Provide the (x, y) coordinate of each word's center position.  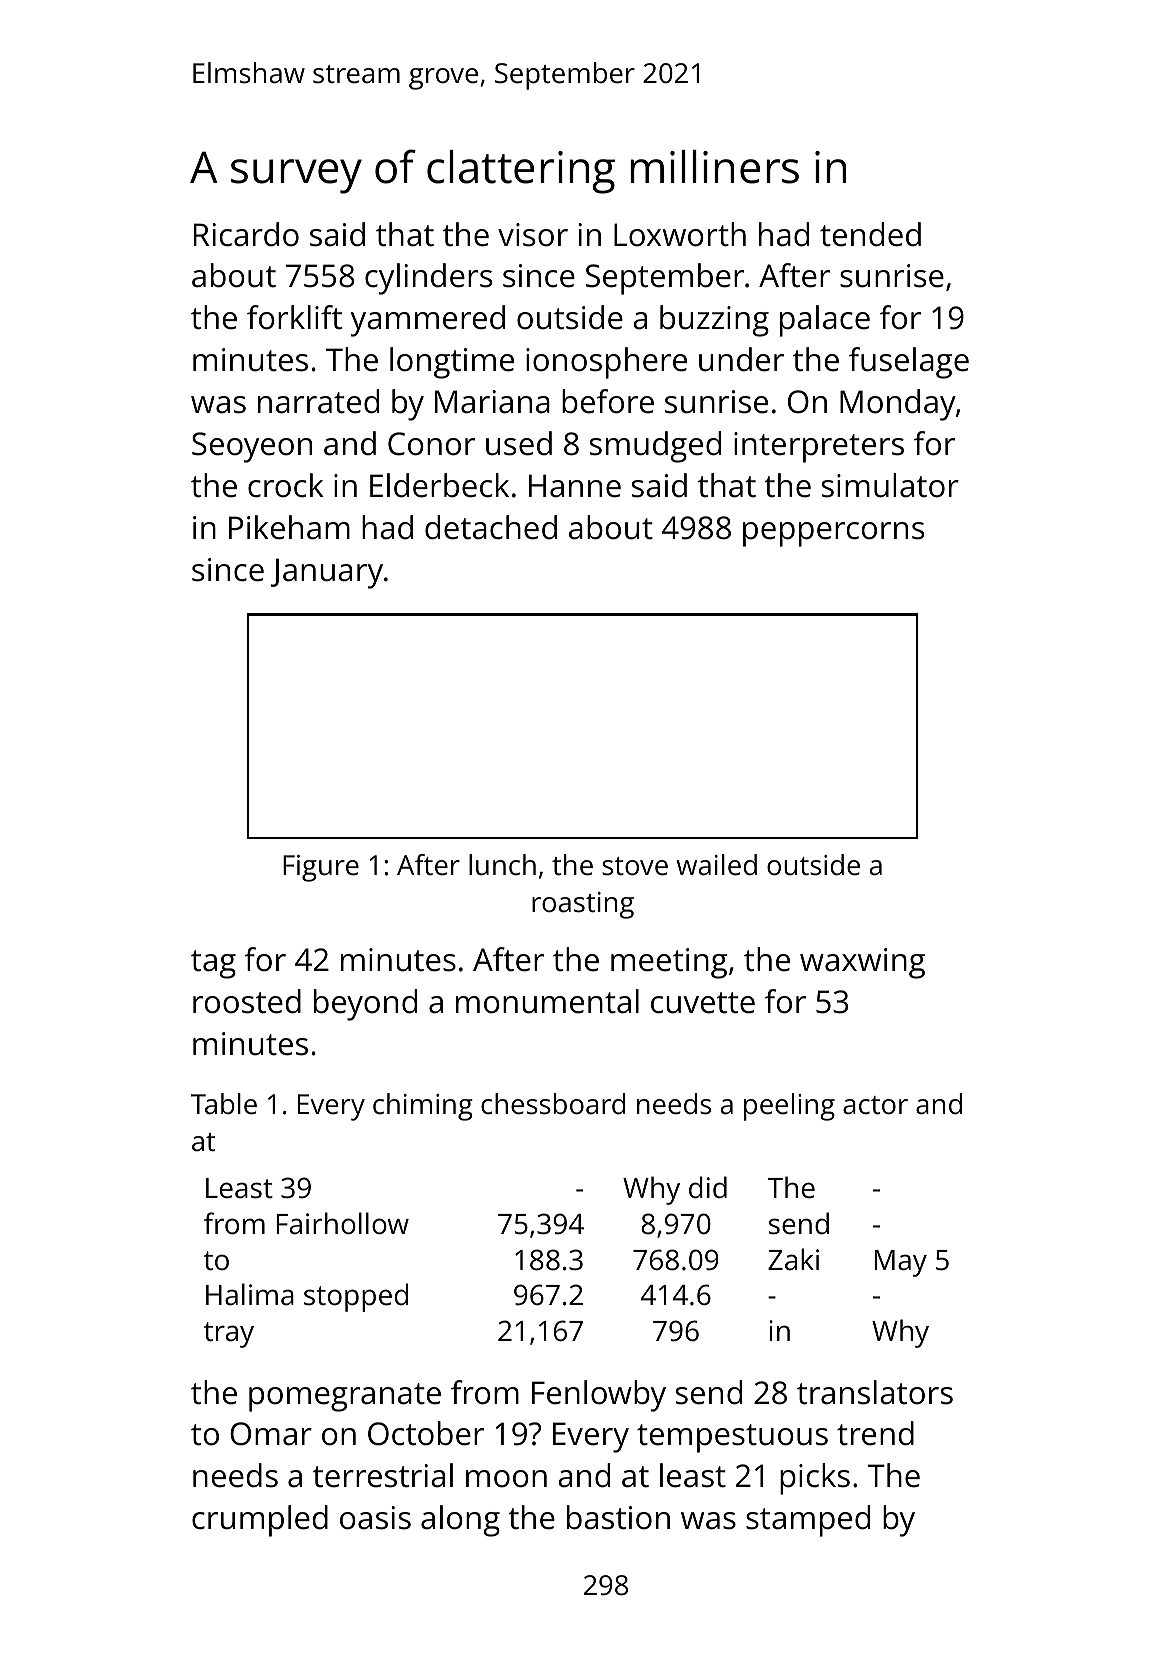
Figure (321, 868)
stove (635, 866)
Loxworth (680, 234)
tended (870, 234)
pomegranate (345, 1397)
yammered (428, 321)
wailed (717, 865)
